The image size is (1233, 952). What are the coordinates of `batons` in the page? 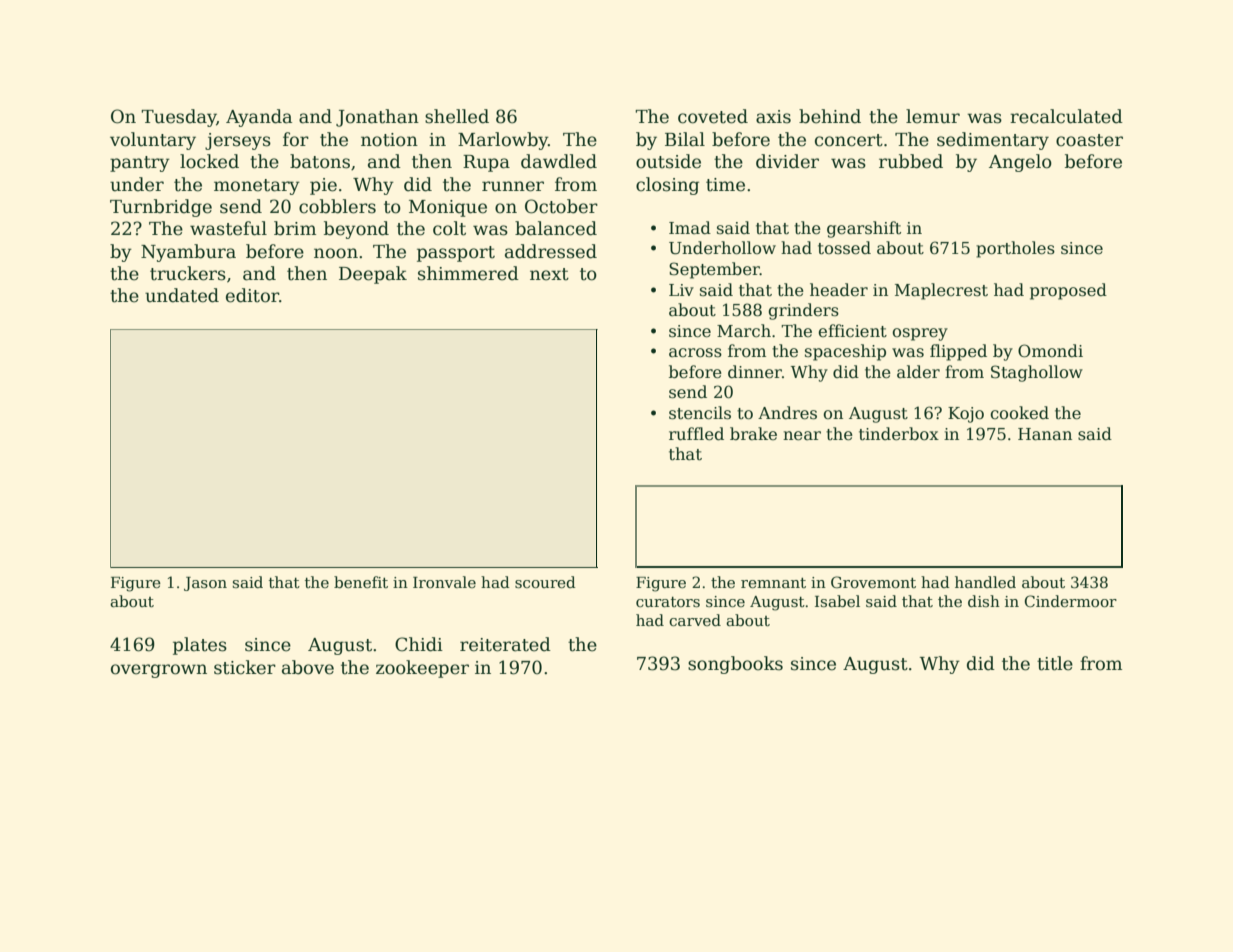 It's located at (320, 161).
